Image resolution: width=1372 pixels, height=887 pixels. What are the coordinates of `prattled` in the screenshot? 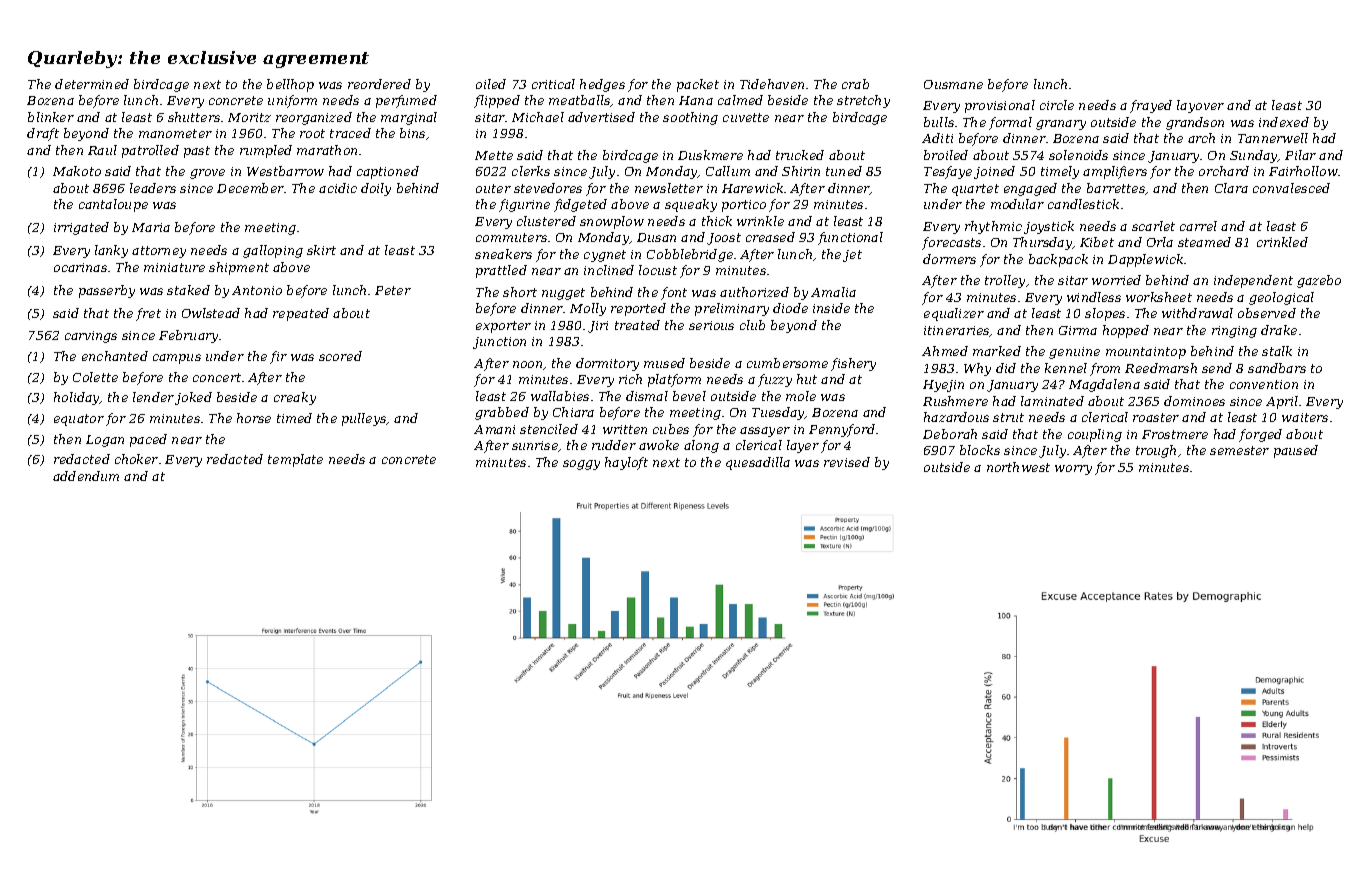 It's located at (501, 271).
